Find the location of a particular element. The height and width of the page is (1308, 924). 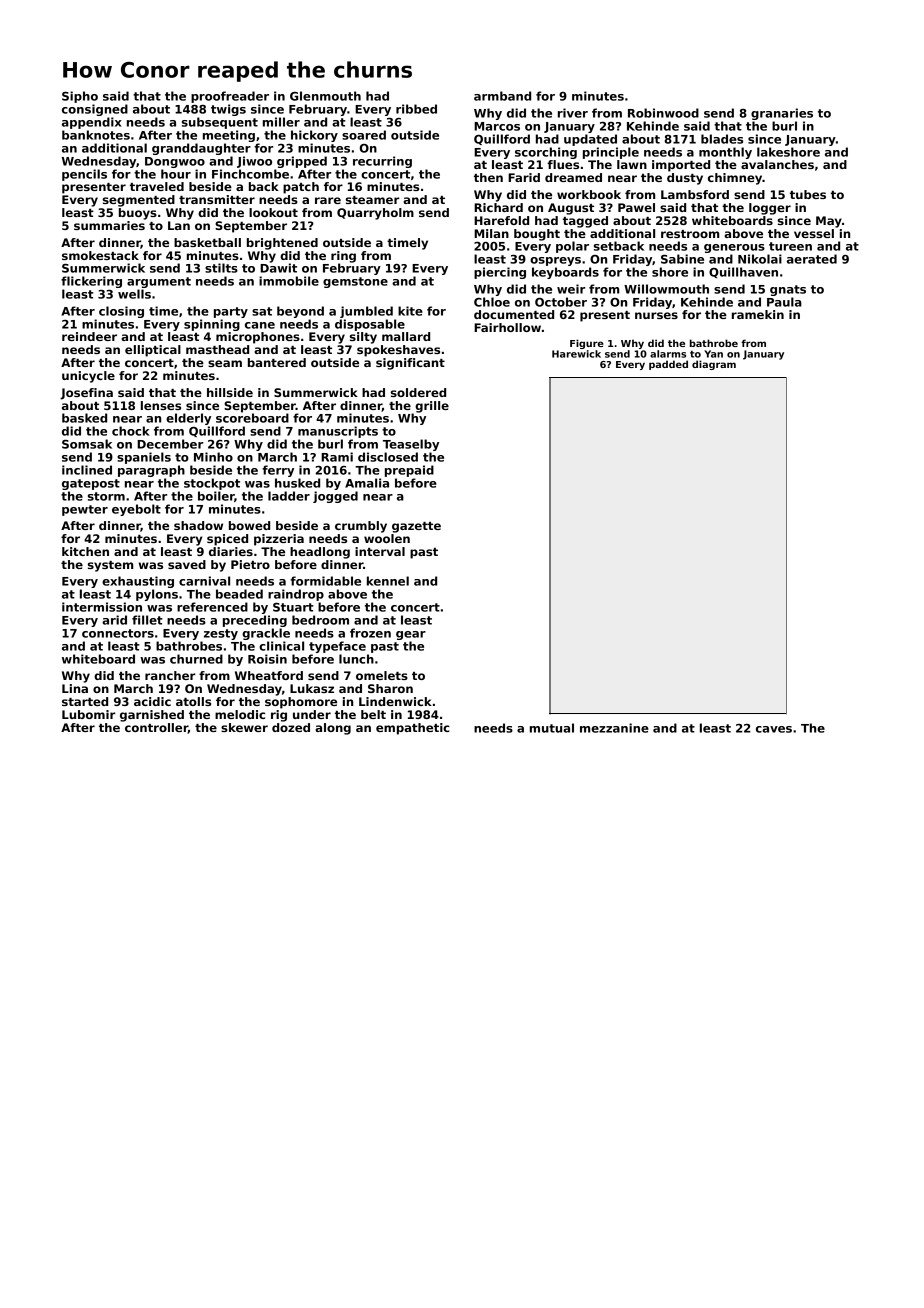

avalanches is located at coordinates (777, 164).
